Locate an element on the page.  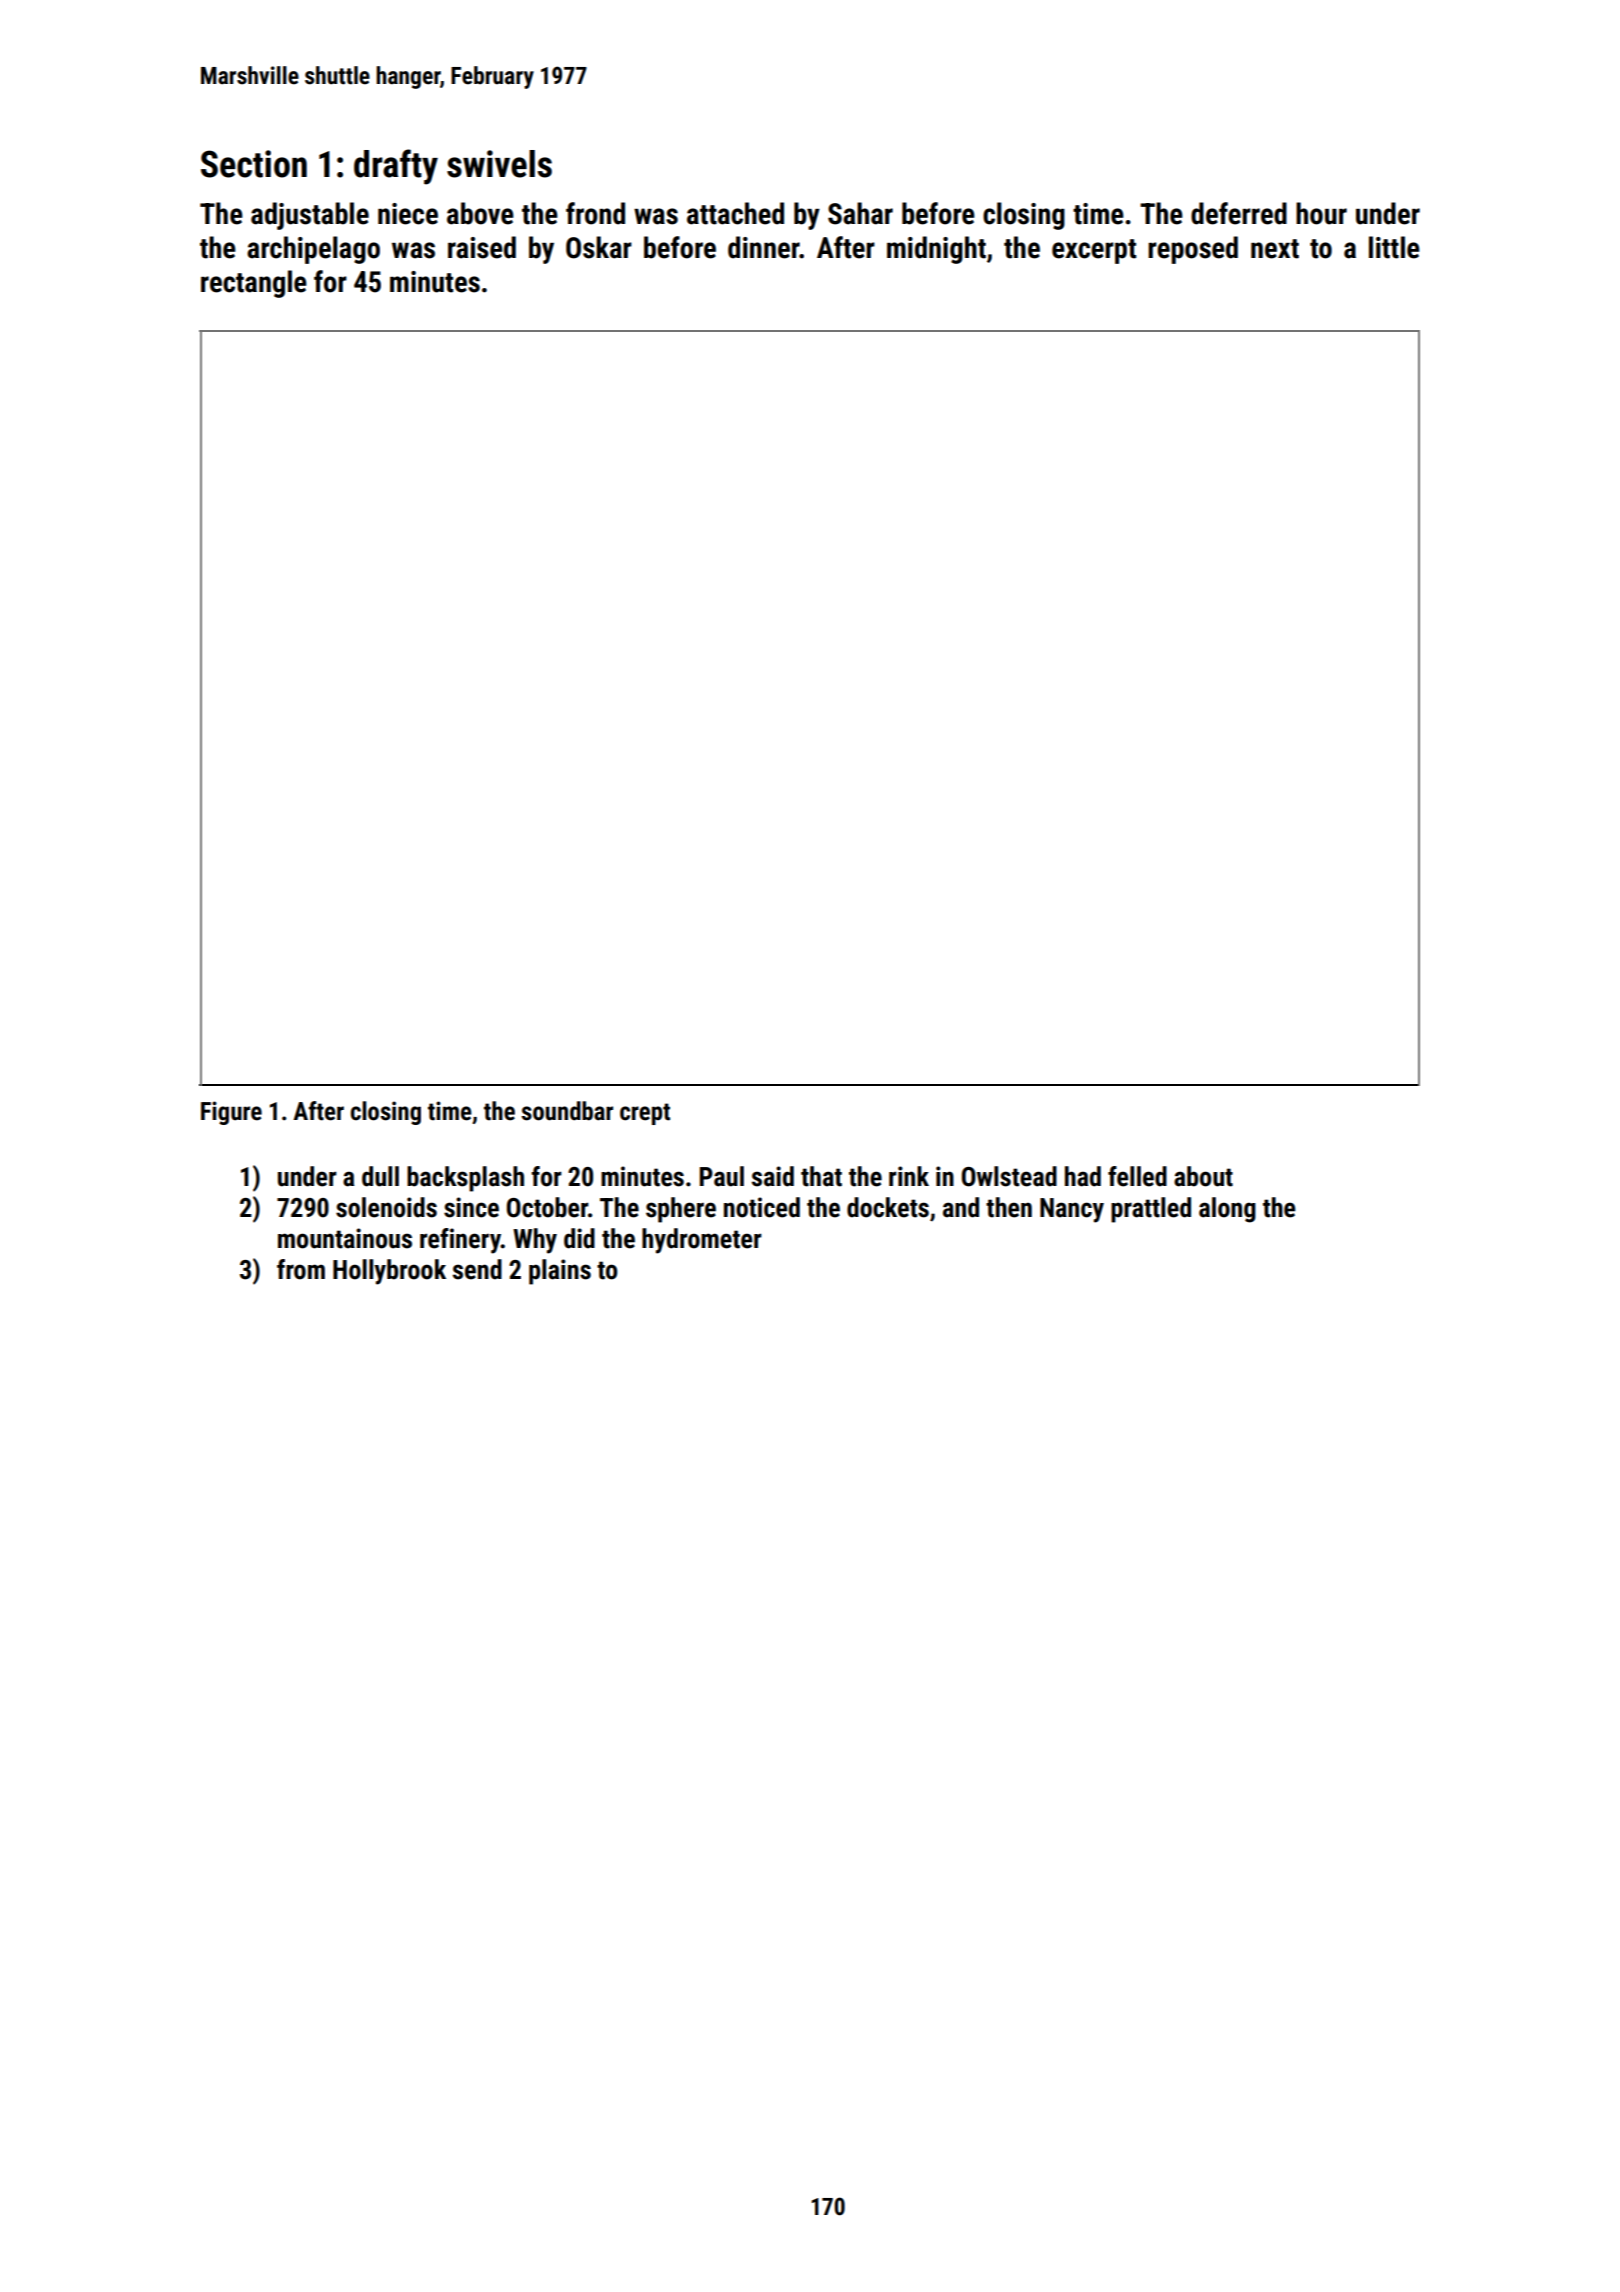
archipelago is located at coordinates (313, 250).
